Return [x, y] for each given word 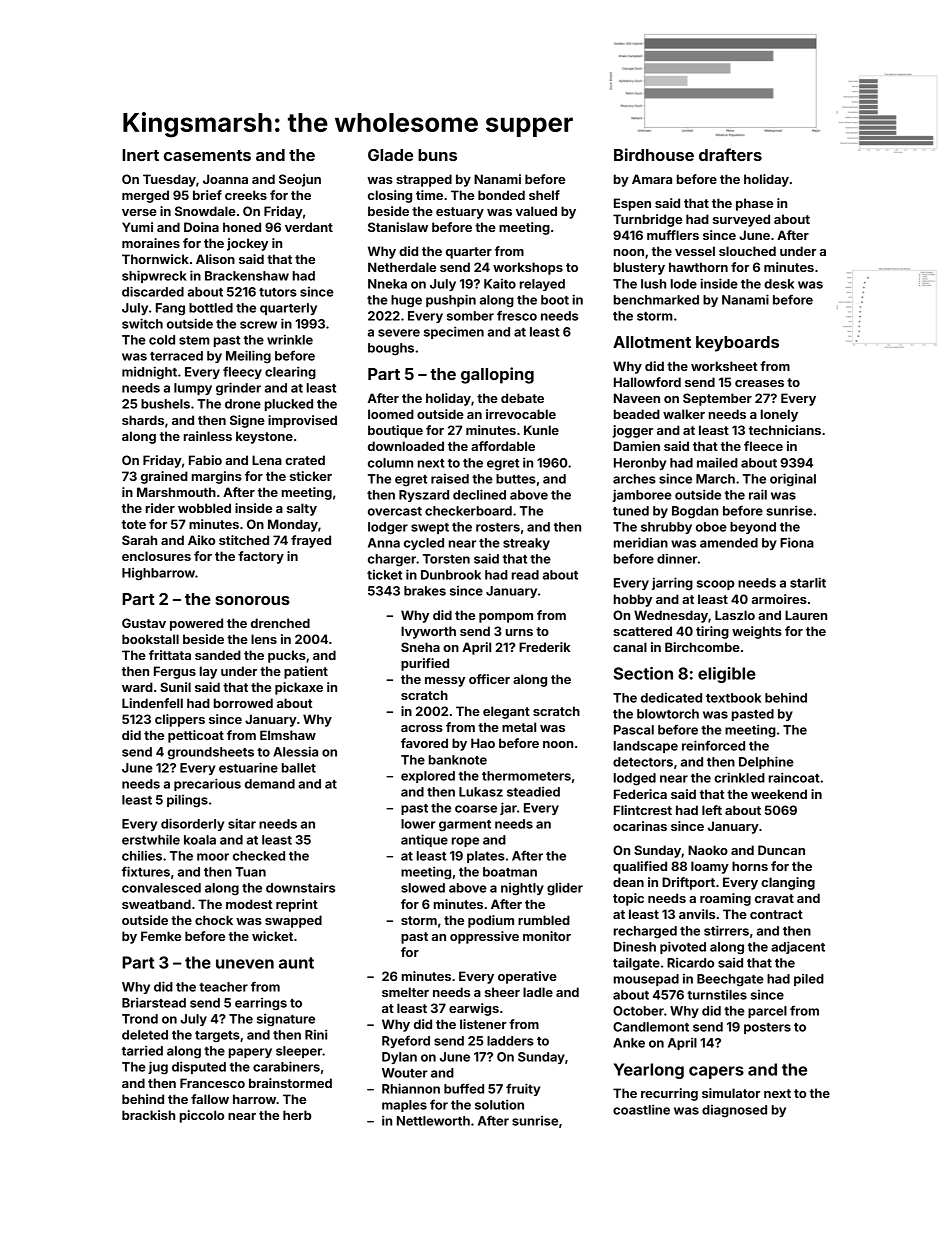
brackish [148, 1115]
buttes [516, 479]
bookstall [150, 639]
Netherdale [402, 267]
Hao [483, 743]
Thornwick [155, 259]
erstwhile [151, 839]
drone [243, 404]
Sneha [420, 647]
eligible [727, 675]
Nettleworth [433, 1121]
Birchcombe [702, 647]
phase [754, 204]
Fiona [797, 542]
